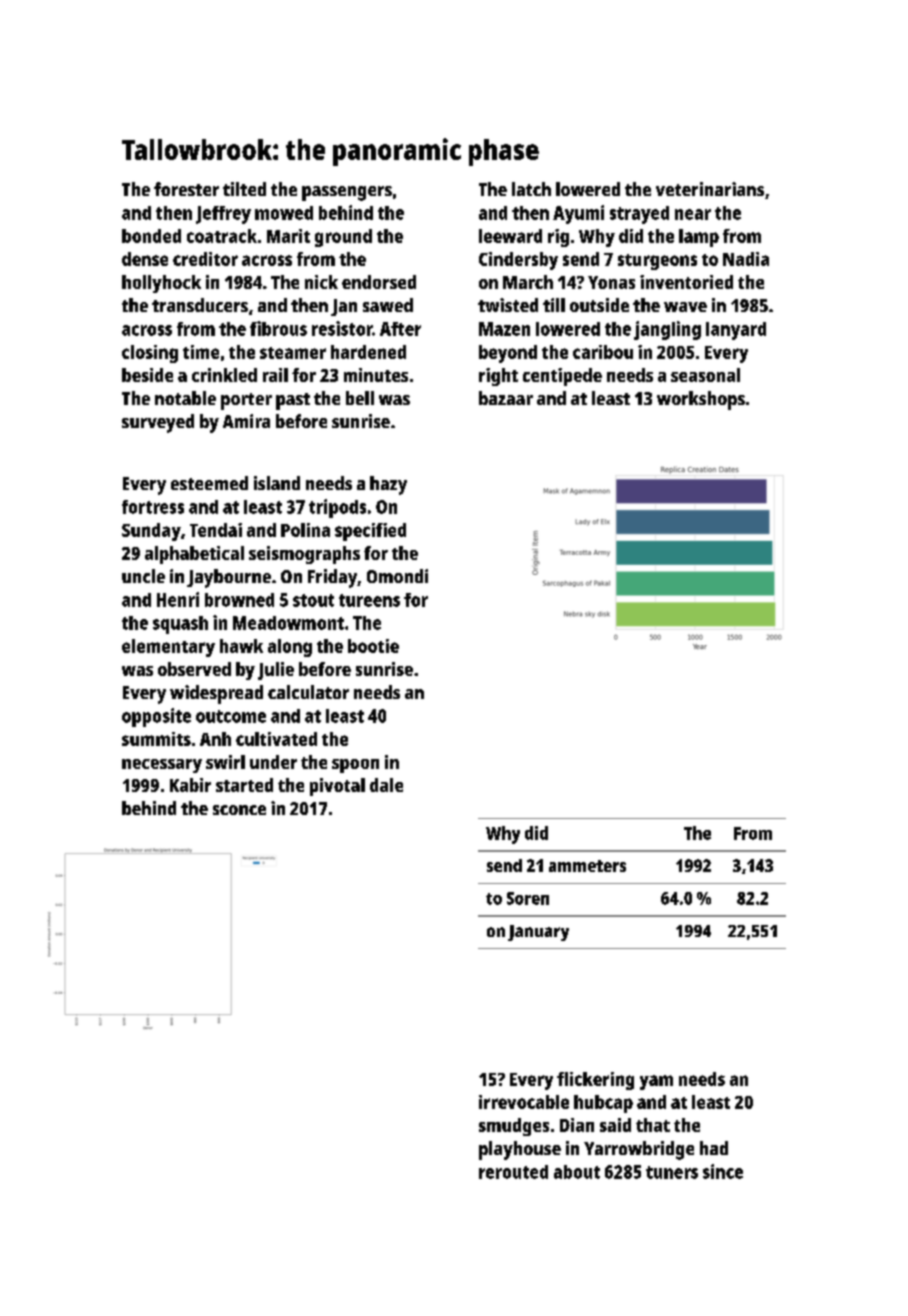 The width and height of the page is (908, 1316). I want to click on cultivated, so click(276, 739).
